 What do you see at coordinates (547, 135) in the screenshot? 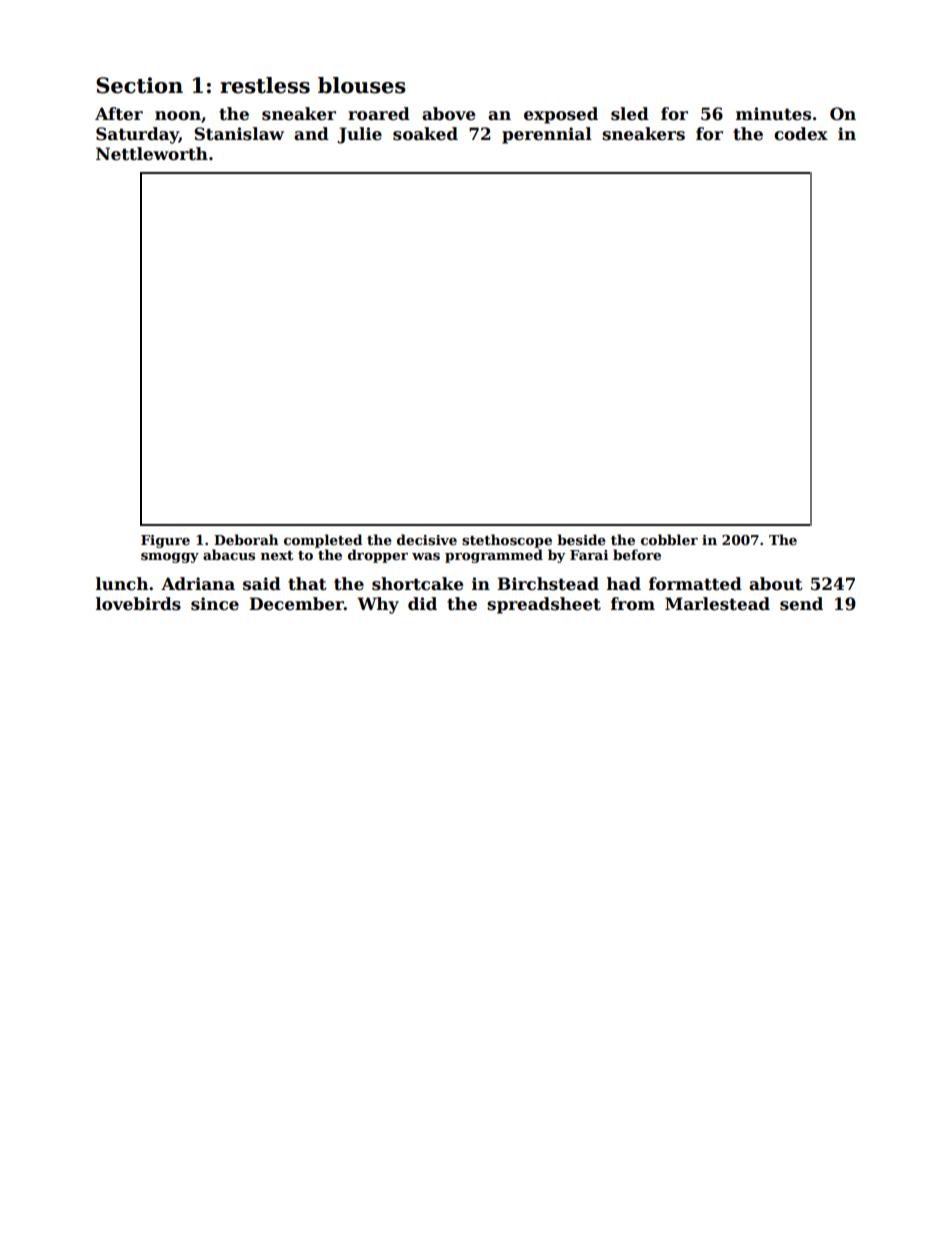
I see `perennial` at bounding box center [547, 135].
